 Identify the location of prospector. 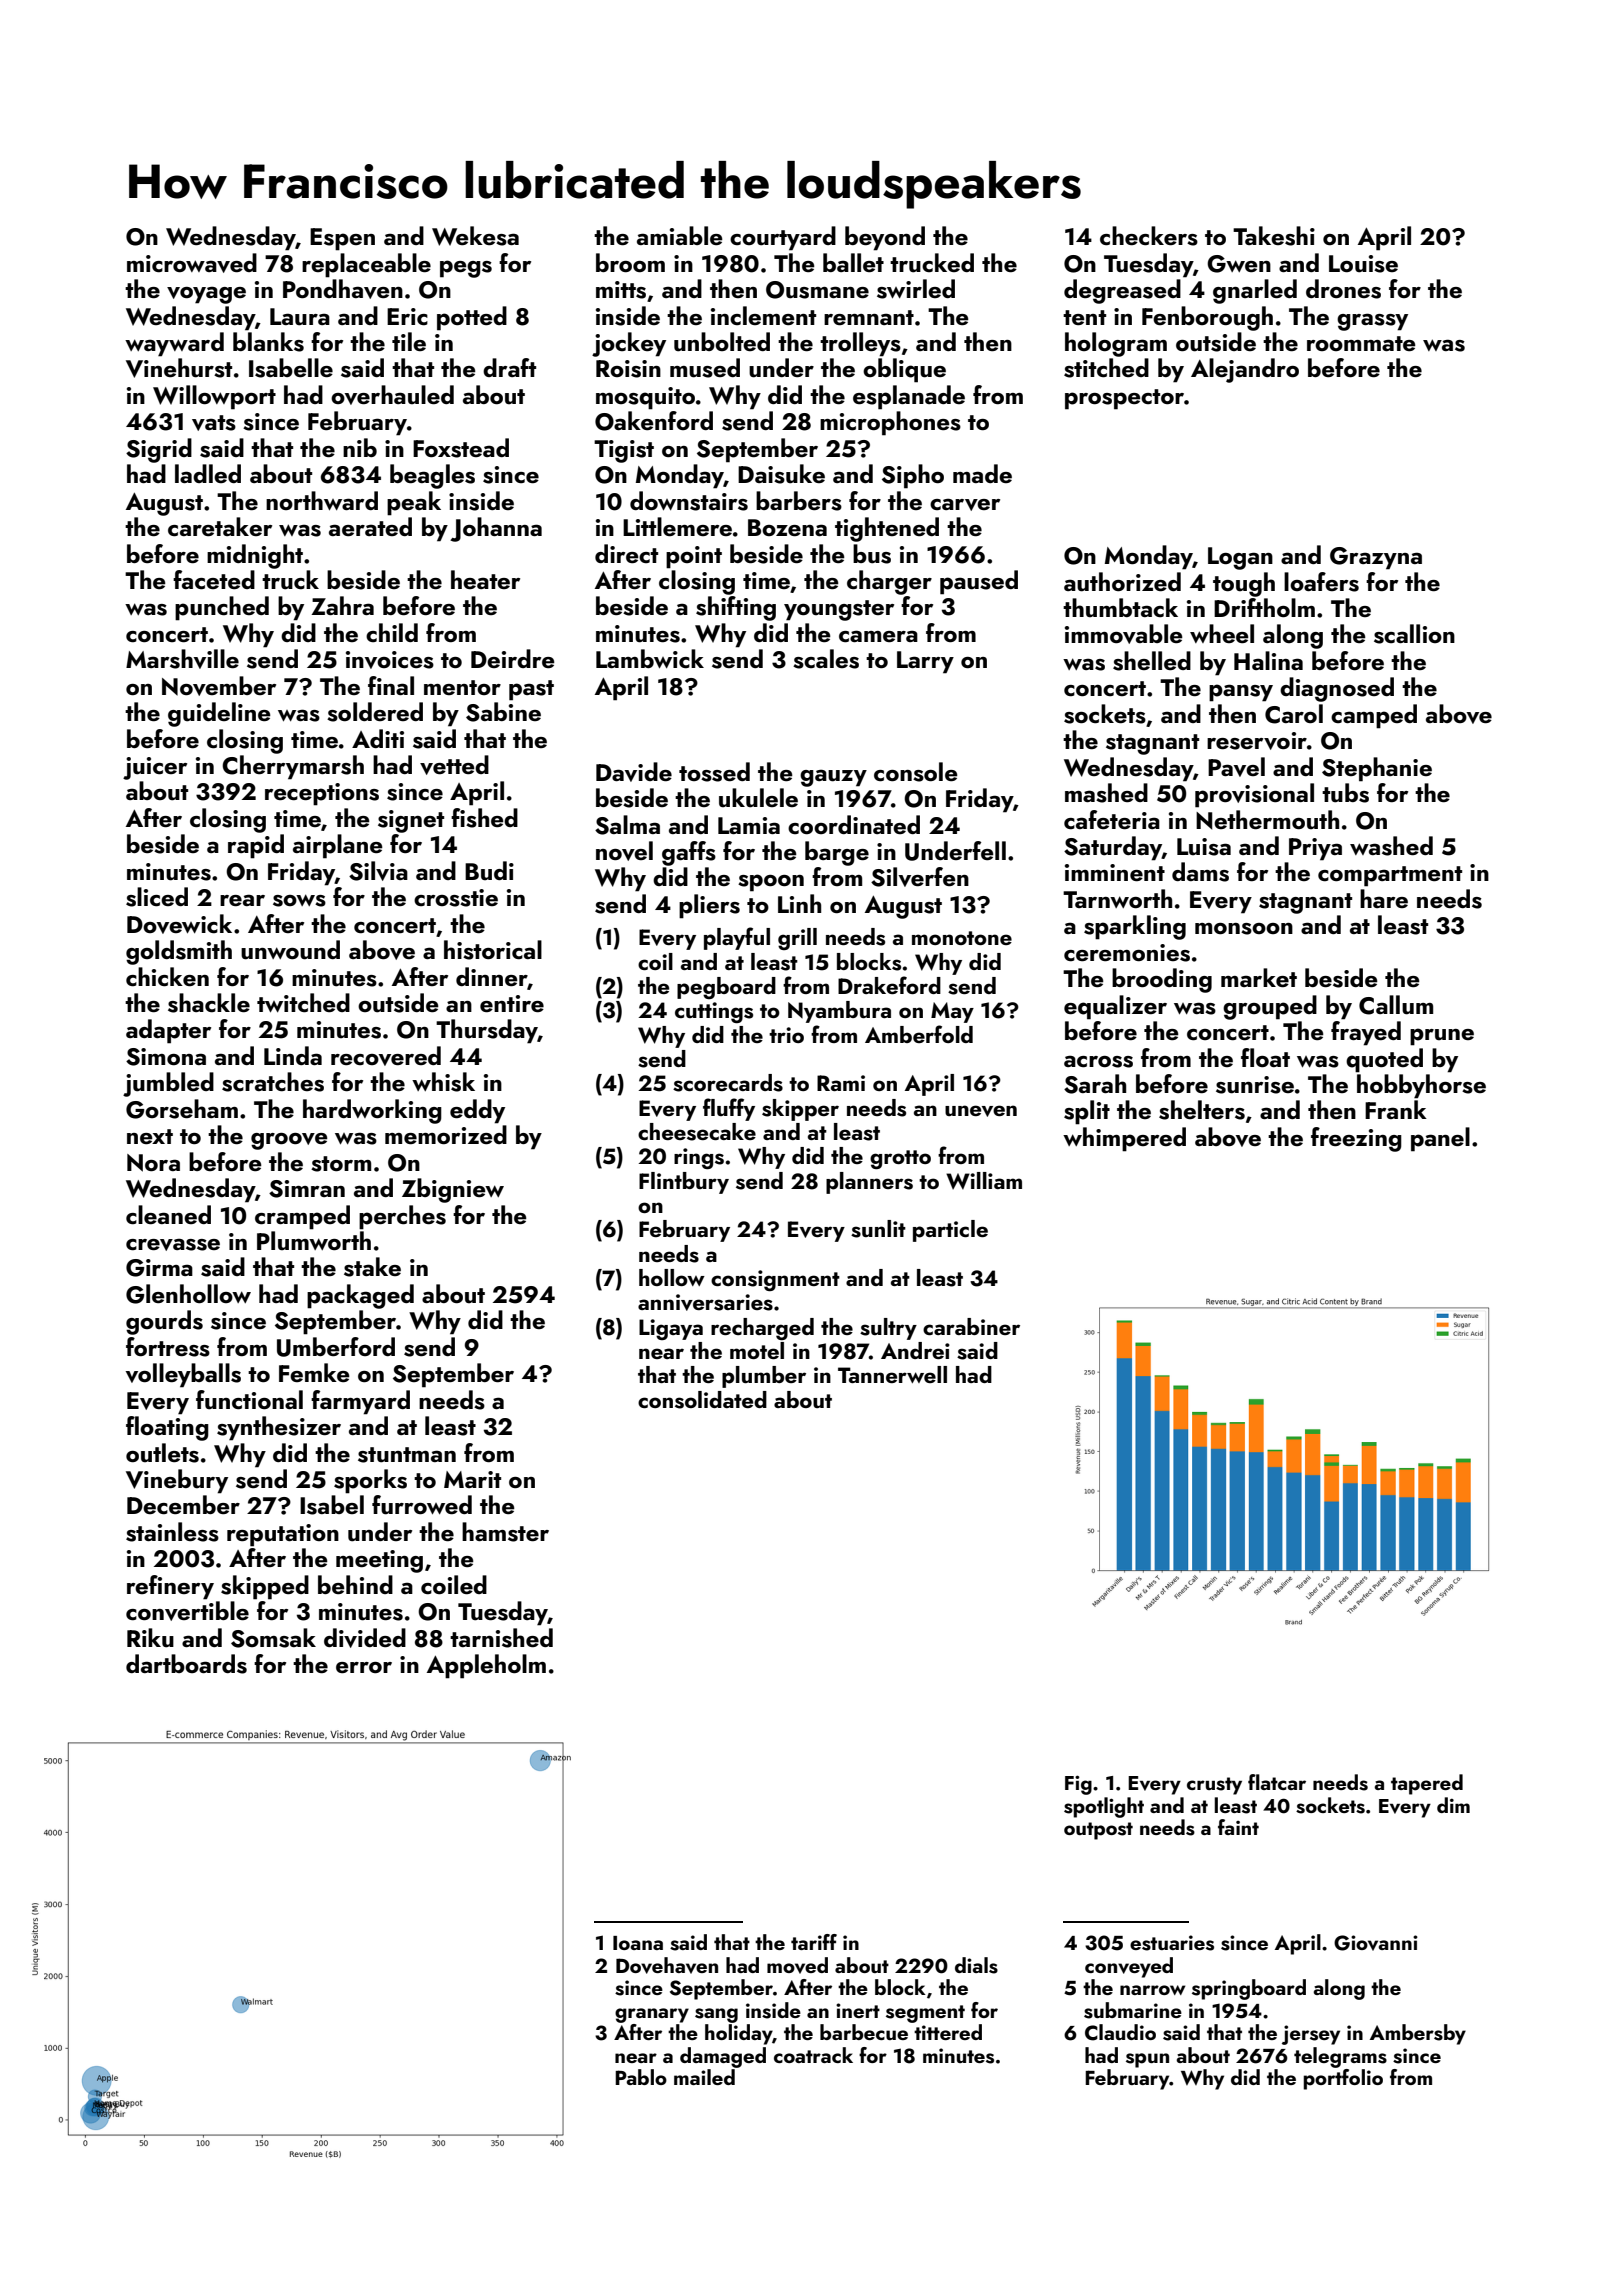
(1124, 399).
